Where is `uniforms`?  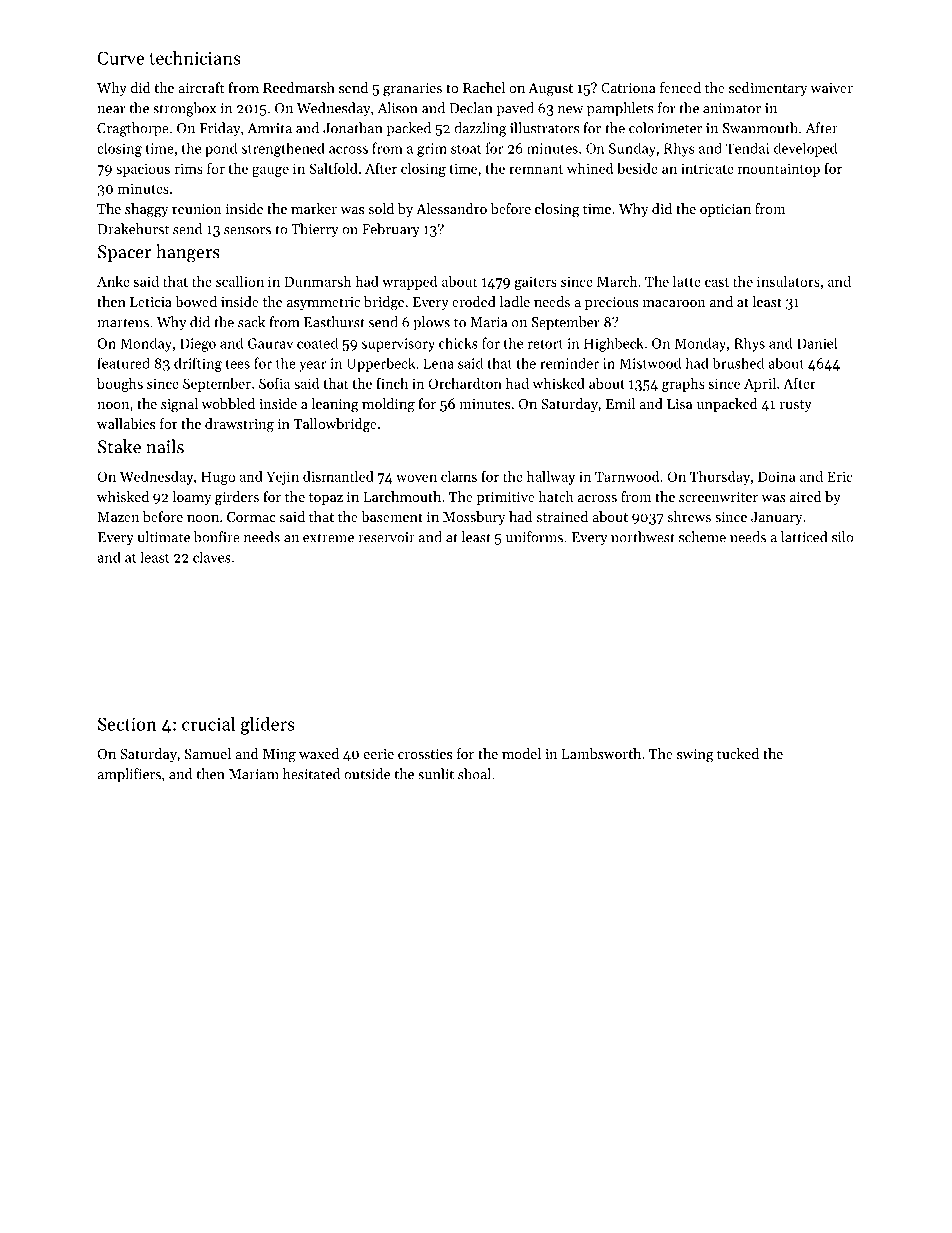
uniforms is located at coordinates (534, 537).
